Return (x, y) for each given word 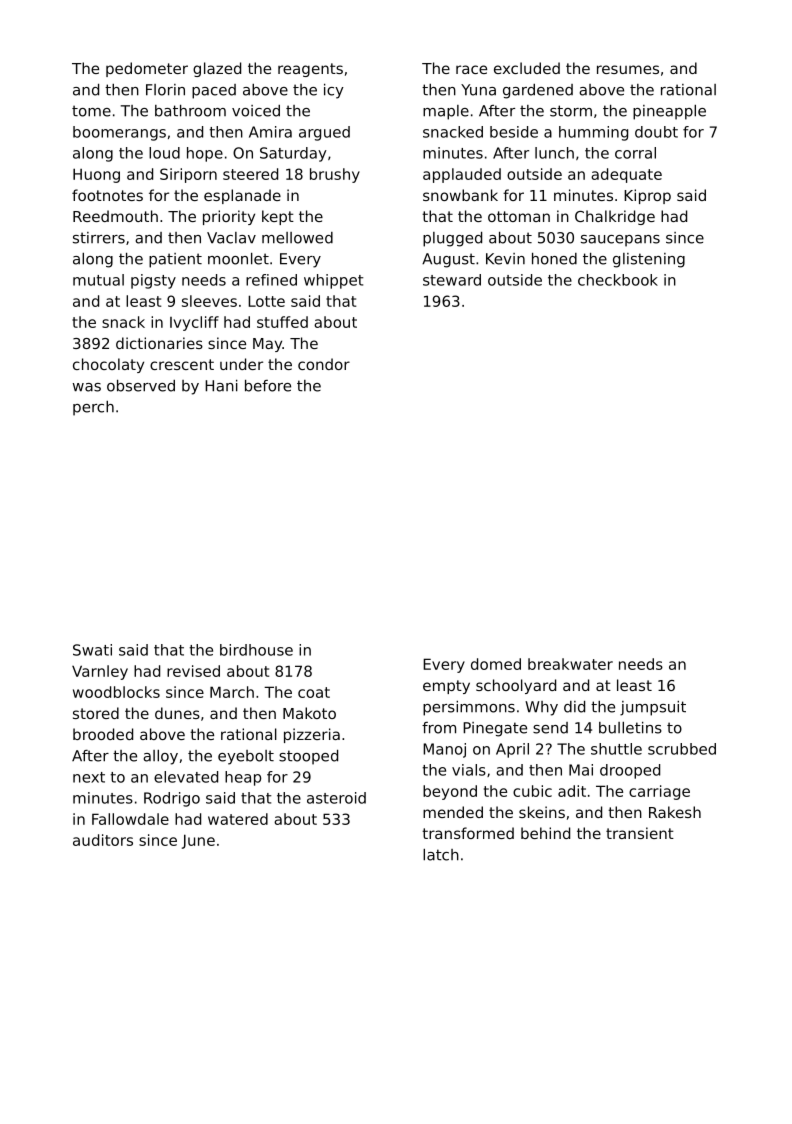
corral (635, 153)
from (439, 728)
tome (91, 111)
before (268, 386)
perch (93, 408)
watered (238, 819)
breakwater (570, 664)
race (471, 69)
